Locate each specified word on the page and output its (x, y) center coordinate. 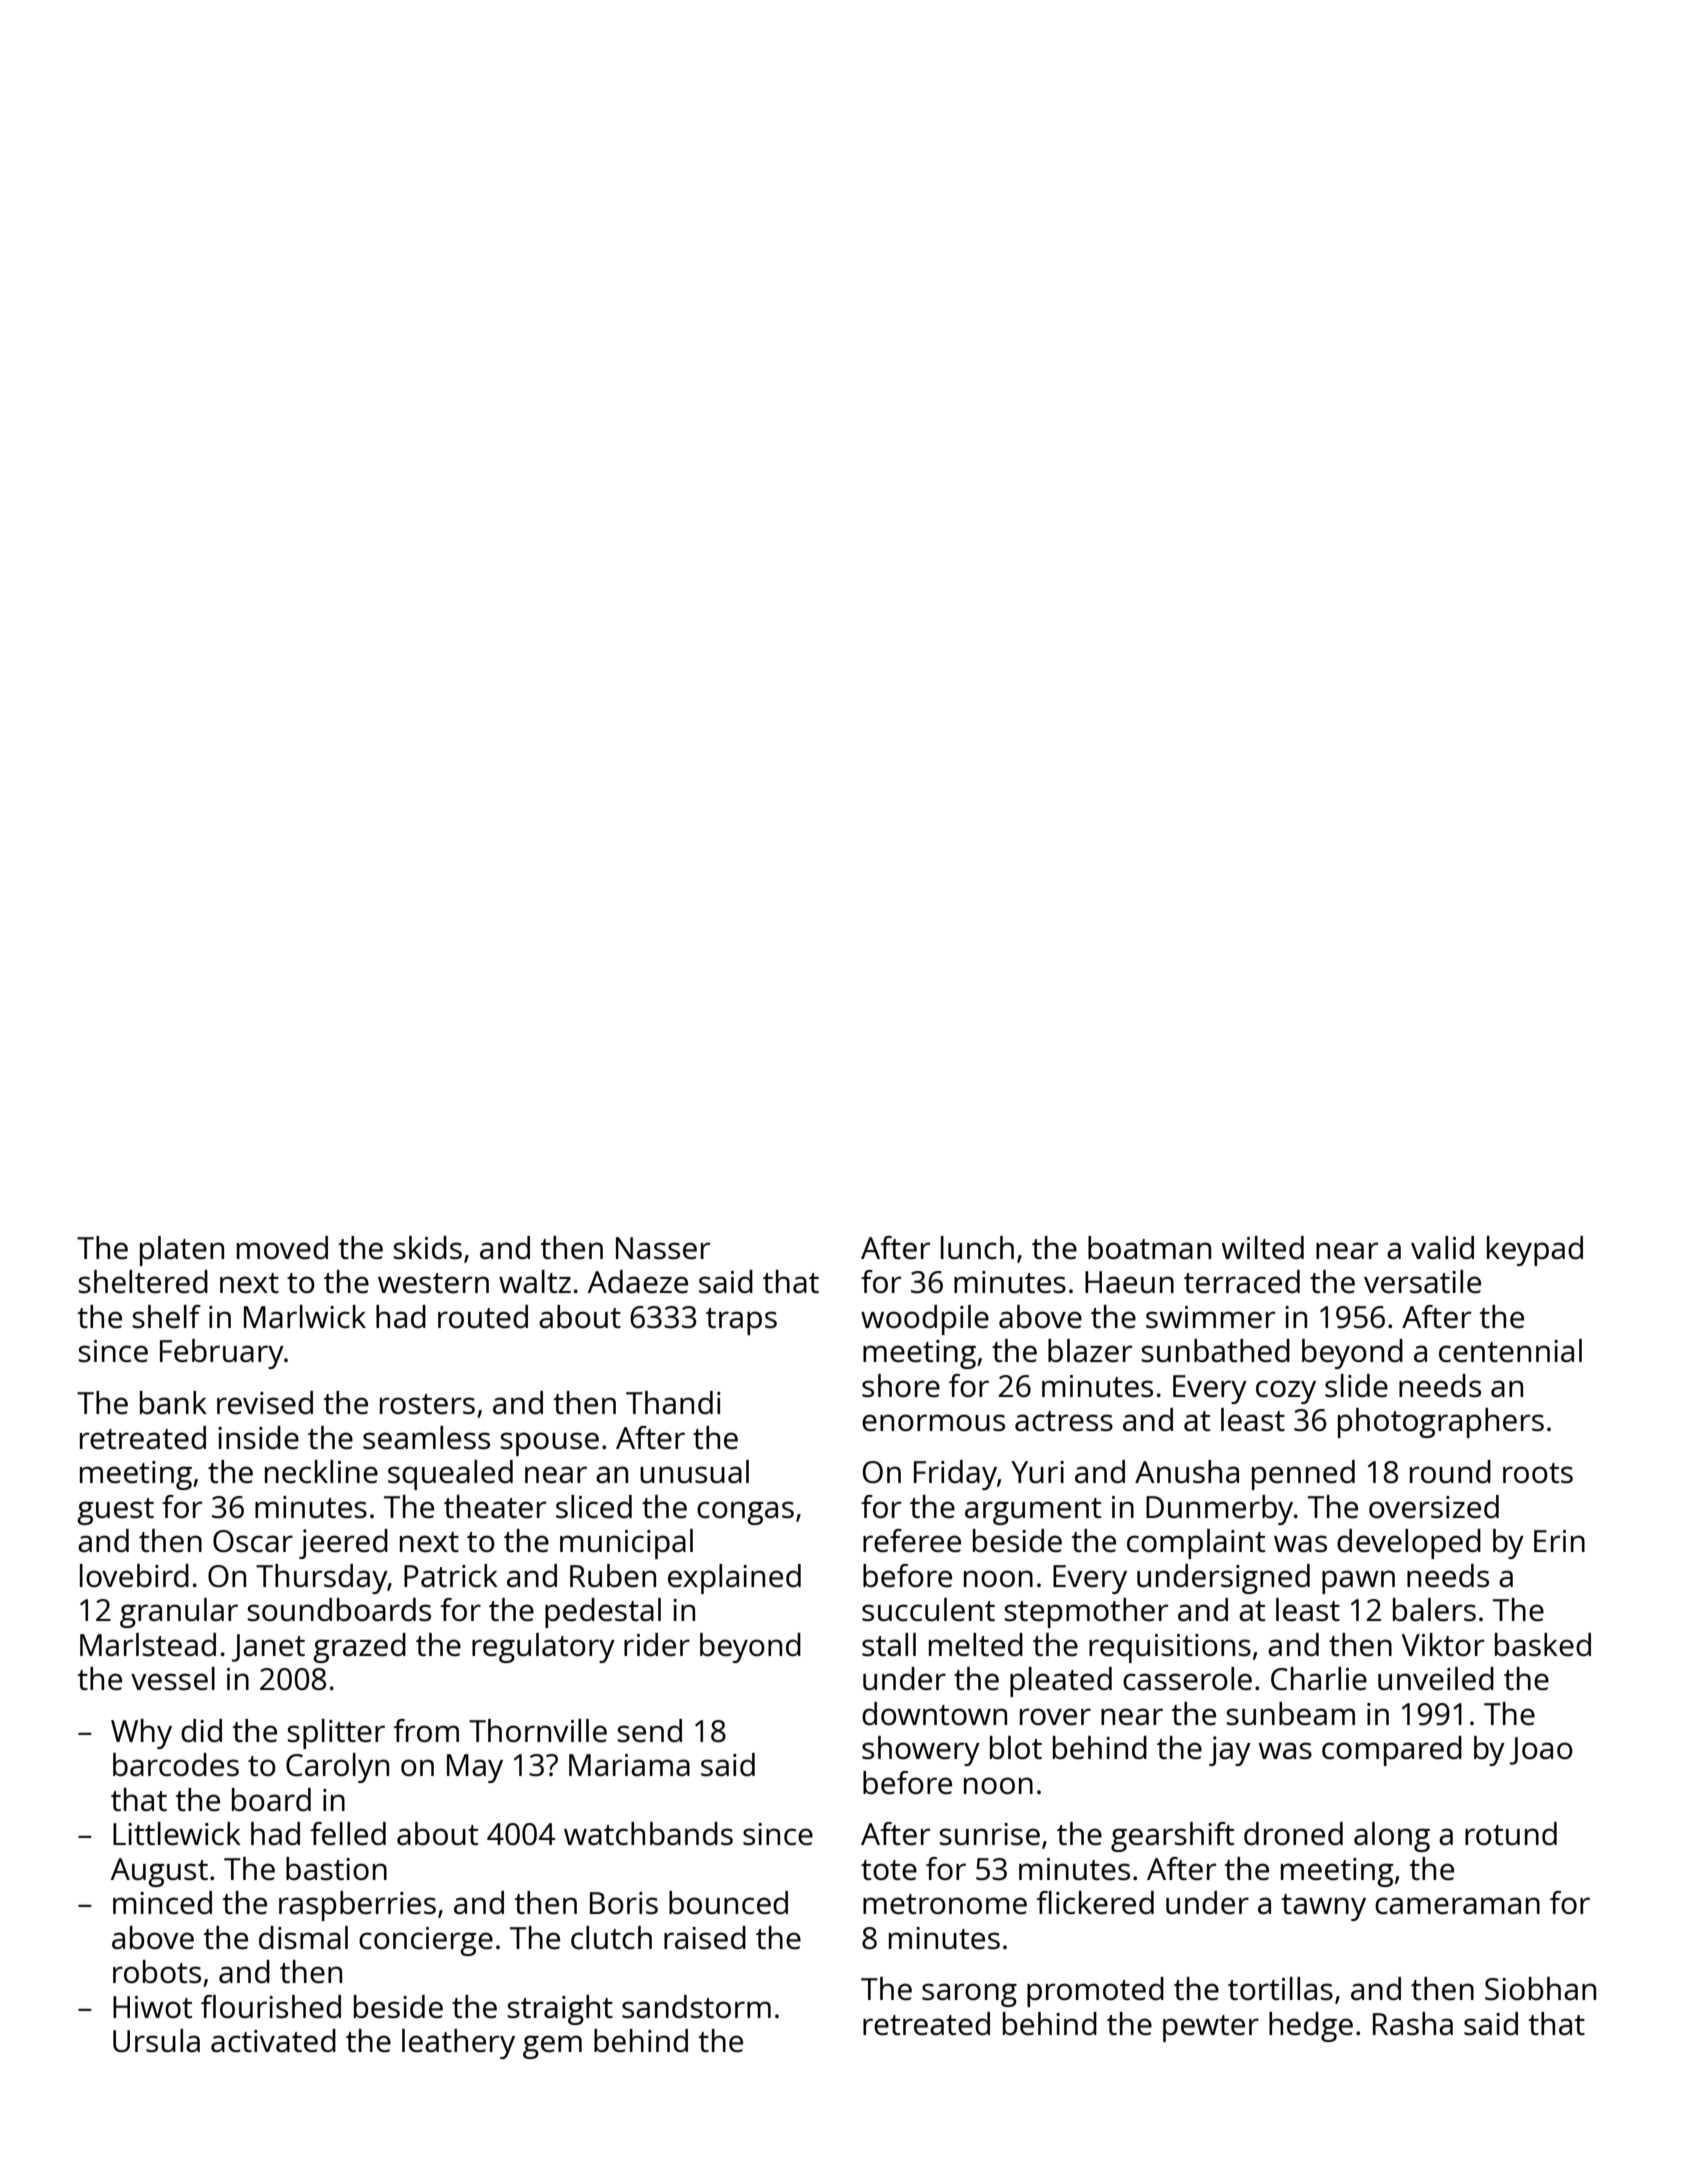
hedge (1311, 2027)
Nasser (663, 1248)
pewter (1211, 2028)
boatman (1149, 1247)
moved (282, 1248)
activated (273, 2041)
